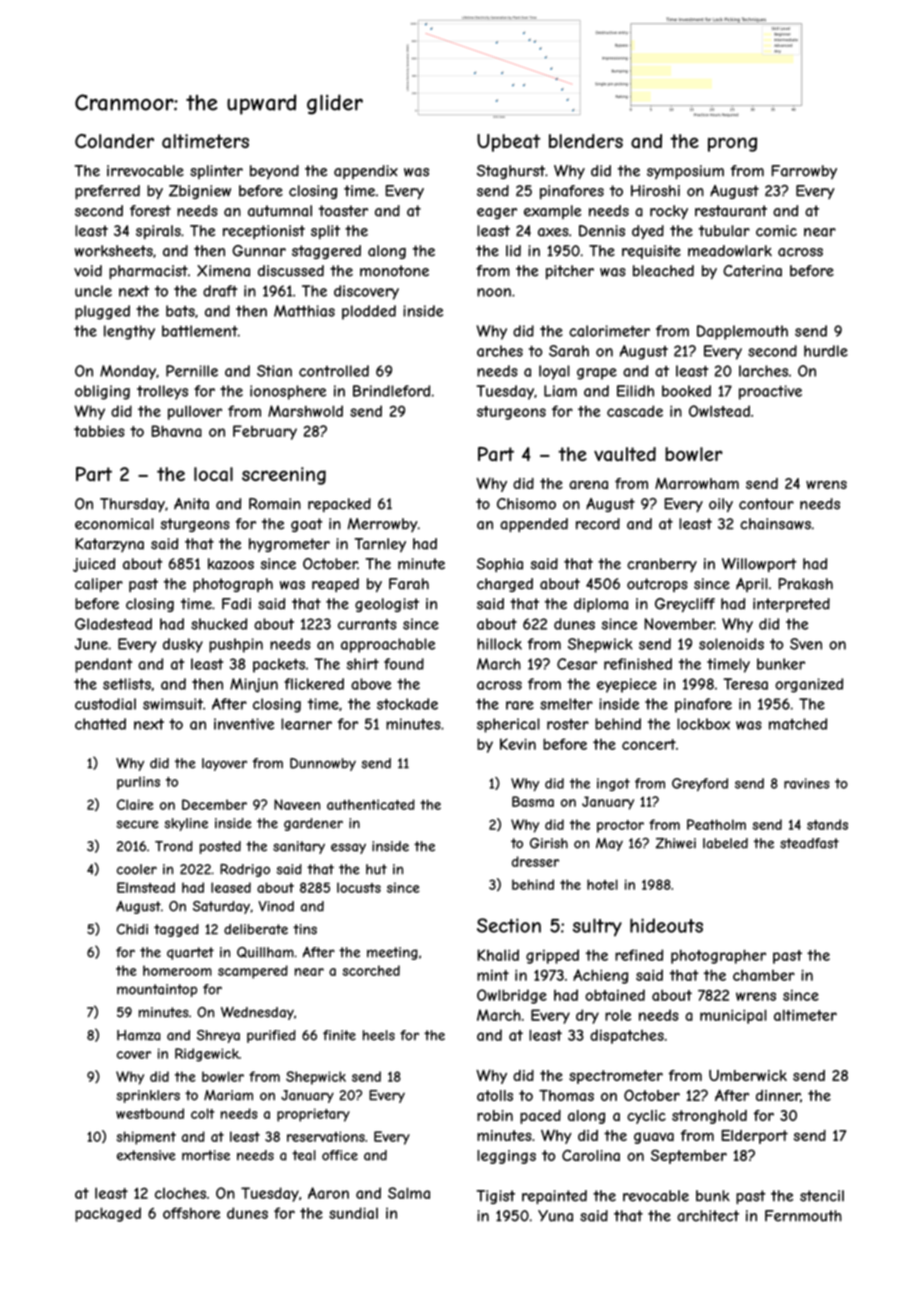 This screenshot has height=1308, width=924. What do you see at coordinates (651, 252) in the screenshot?
I see `requisite` at bounding box center [651, 252].
